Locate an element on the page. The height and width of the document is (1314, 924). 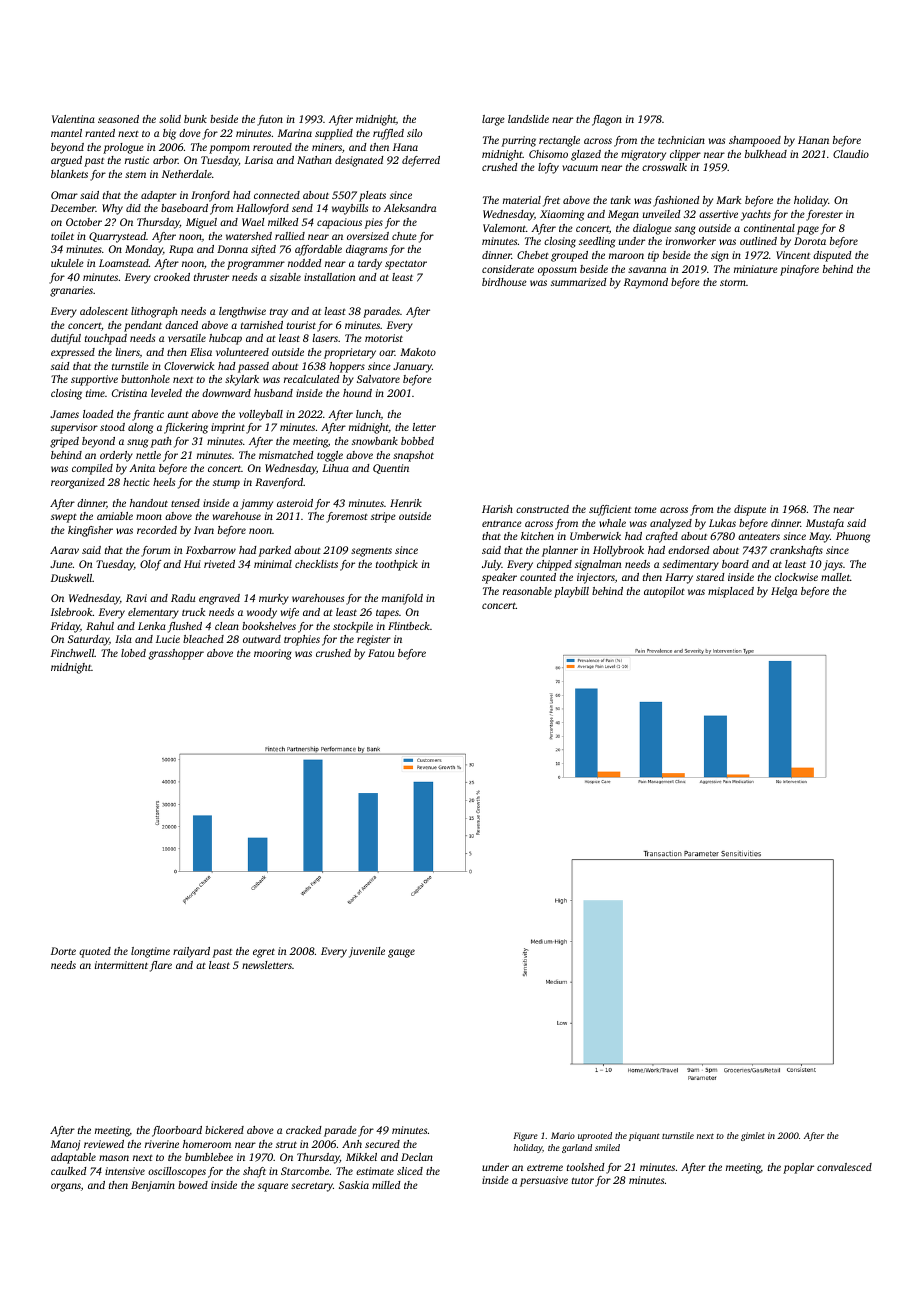
outlined is located at coordinates (758, 241).
